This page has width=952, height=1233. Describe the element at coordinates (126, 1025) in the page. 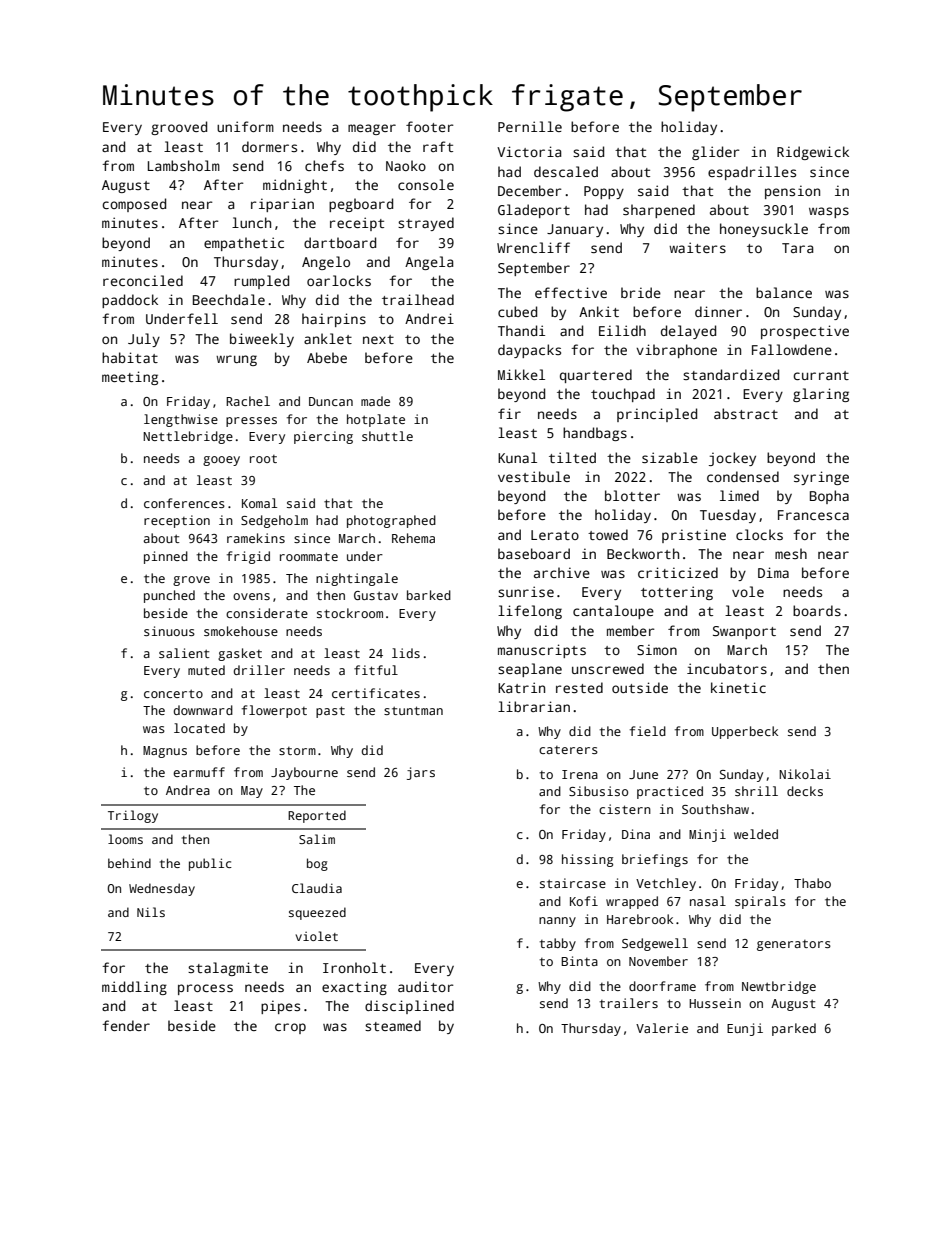

I see `fender` at that location.
